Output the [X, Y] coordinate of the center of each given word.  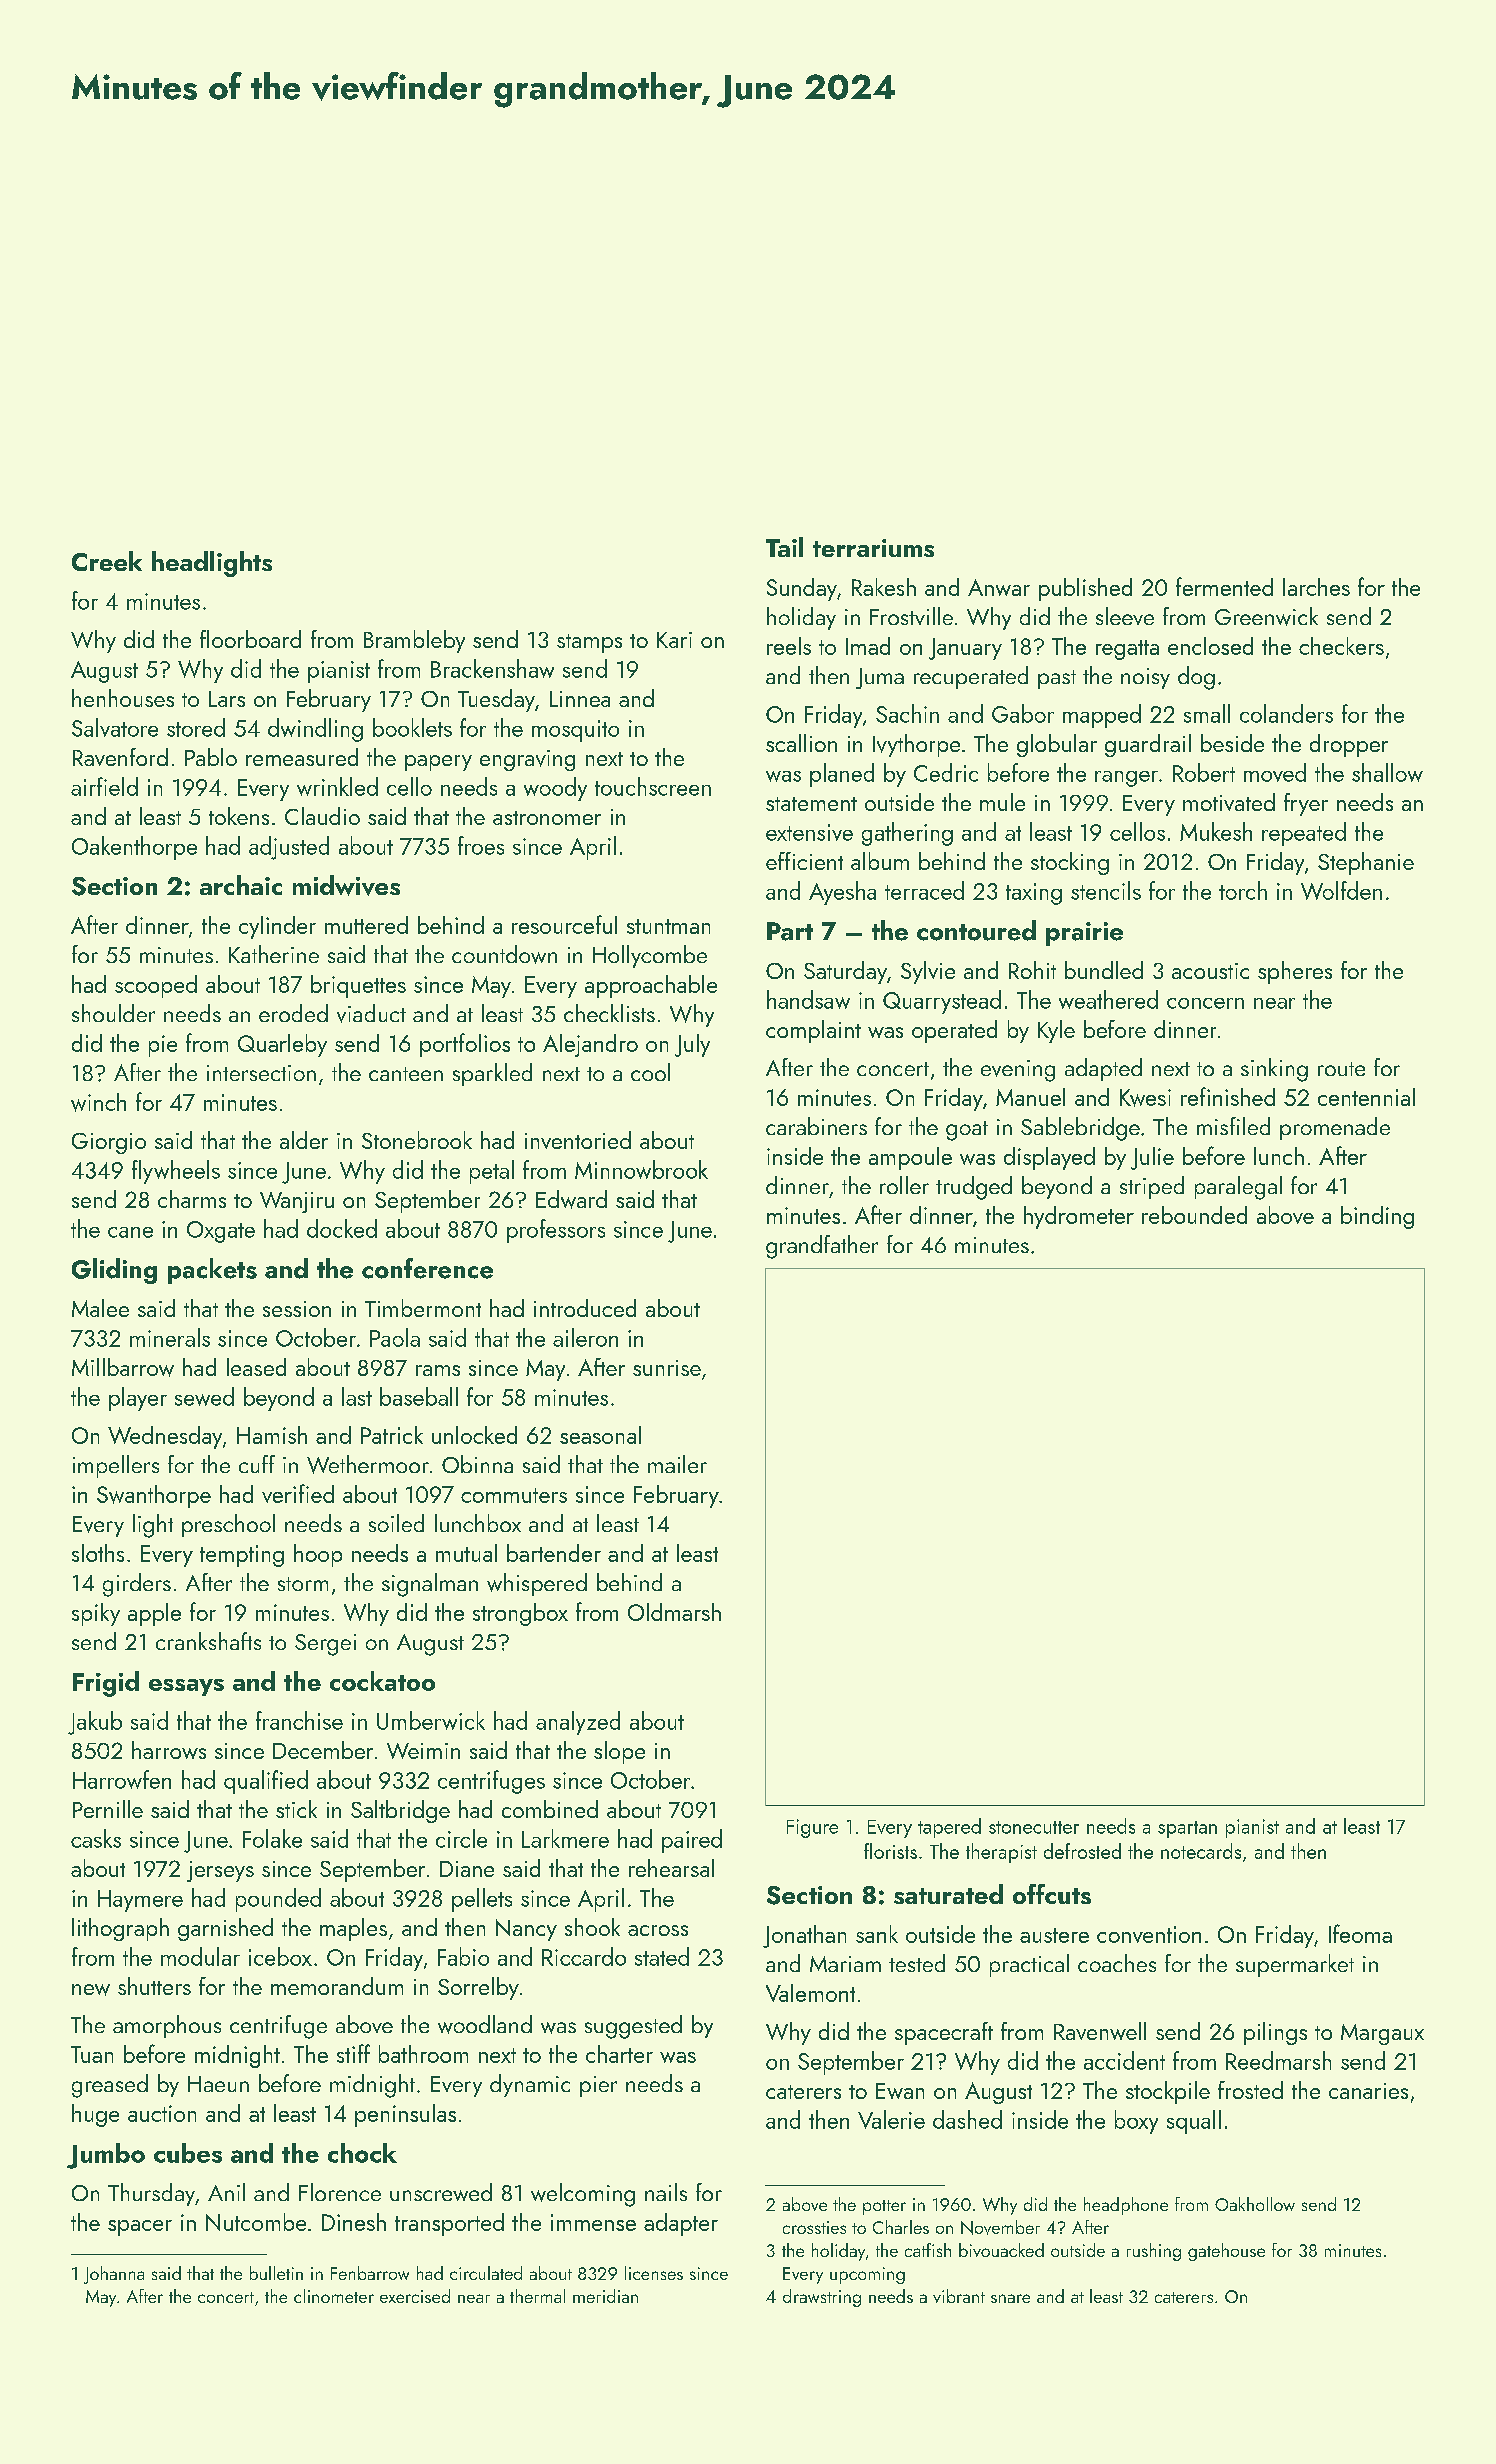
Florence [340, 2192]
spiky [96, 1614]
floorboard [250, 639]
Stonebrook [417, 1140]
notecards [1201, 1851]
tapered [949, 1828]
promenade [1335, 1128]
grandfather [822, 1247]
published [1085, 589]
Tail [784, 547]
